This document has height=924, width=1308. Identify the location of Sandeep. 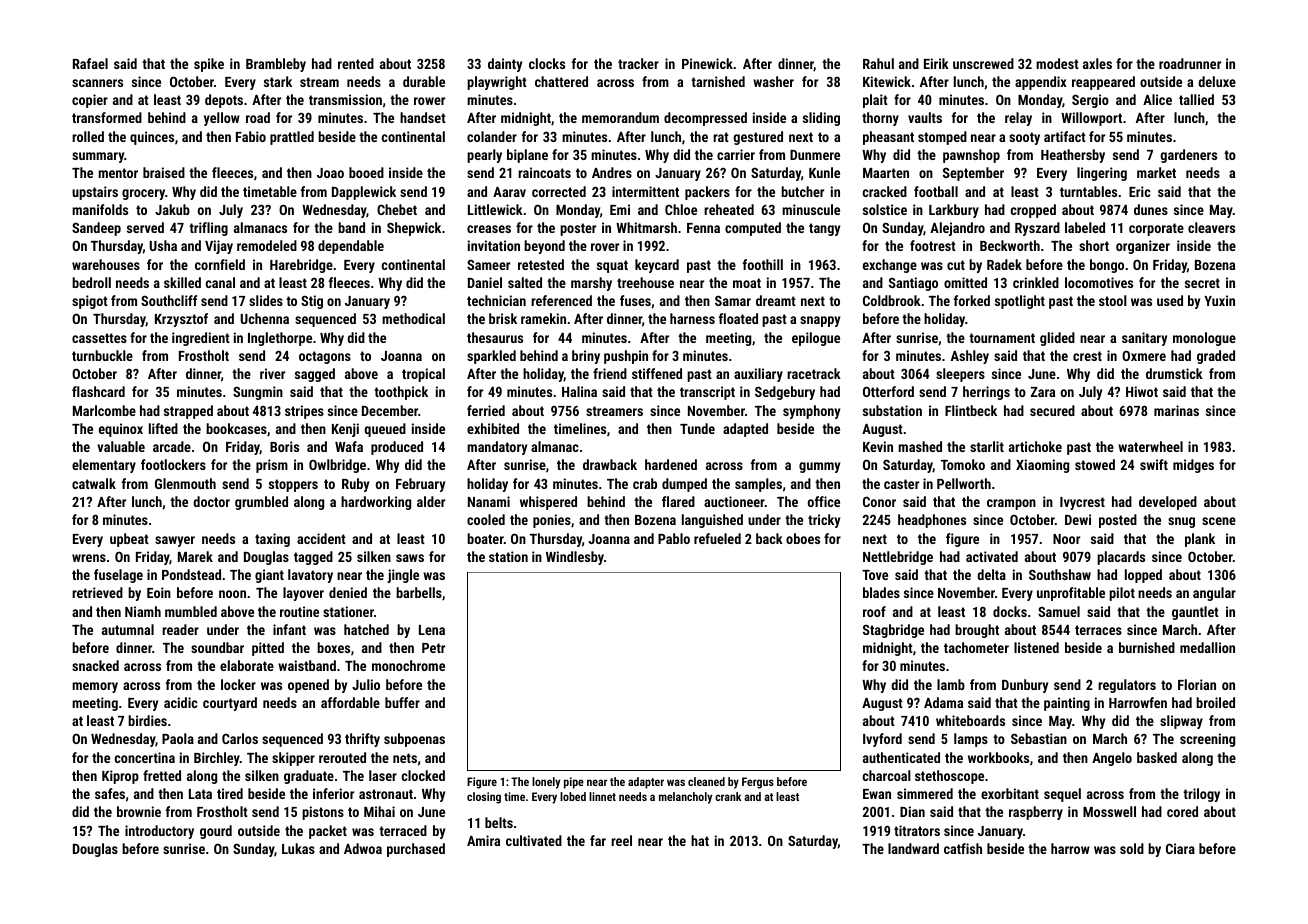
(96, 229).
